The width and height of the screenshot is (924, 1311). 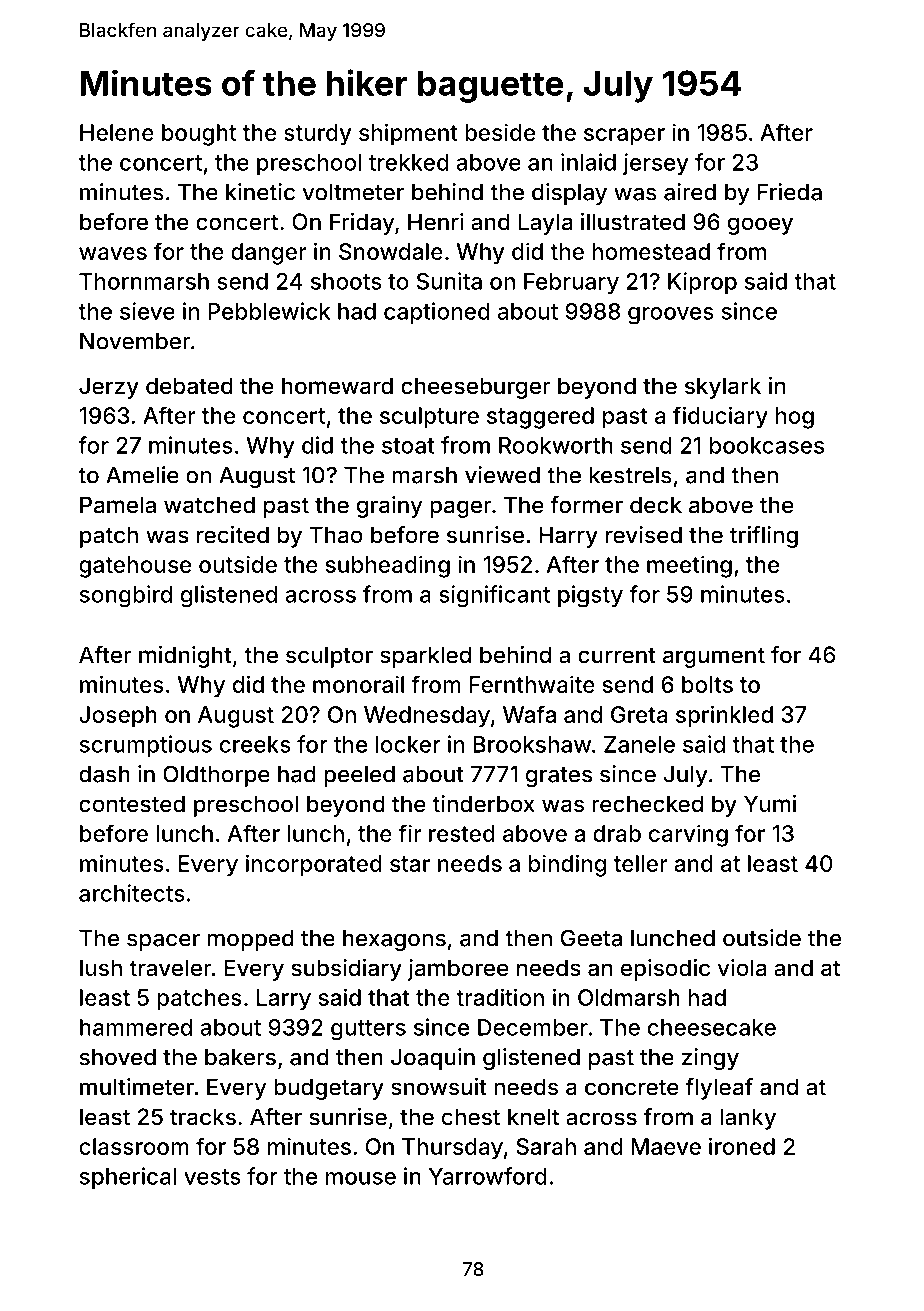 I want to click on spherical, so click(x=128, y=1178).
